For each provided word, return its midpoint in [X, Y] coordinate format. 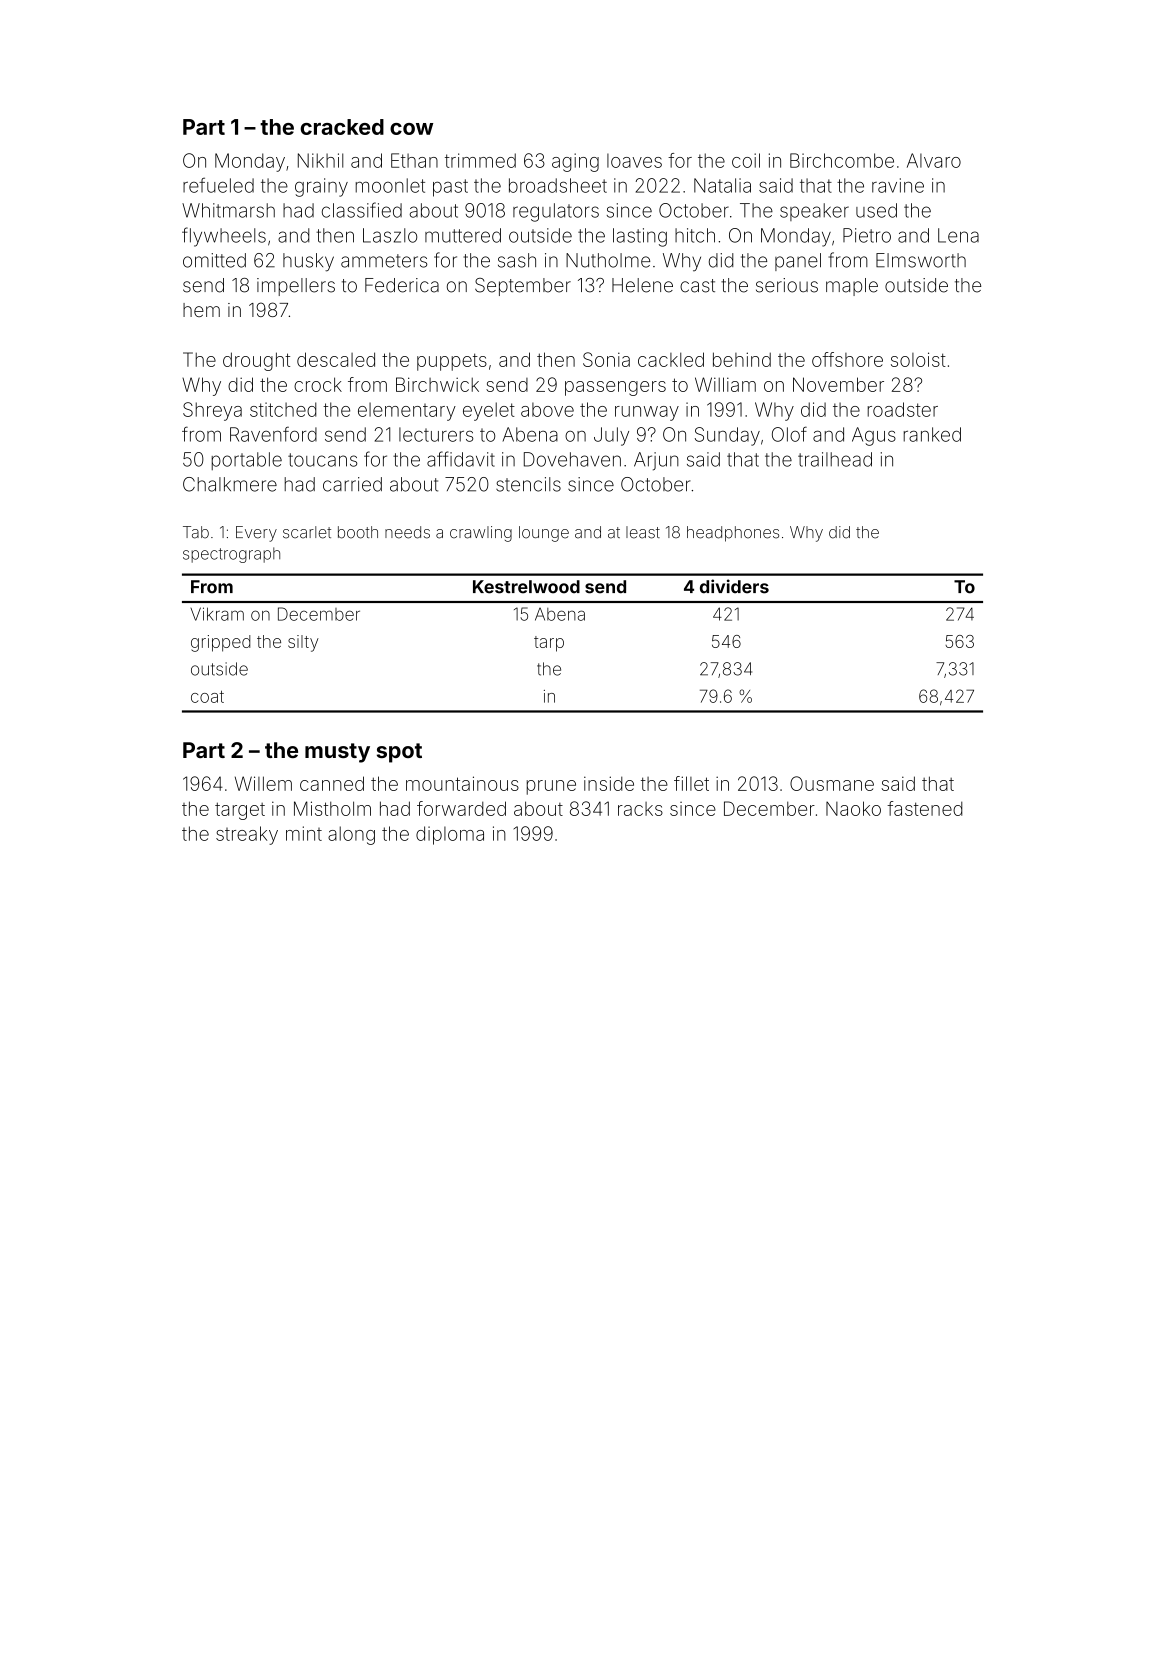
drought [256, 361]
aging [575, 162]
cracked [342, 127]
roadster [903, 409]
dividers [734, 586]
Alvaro [934, 160]
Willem [263, 783]
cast [697, 286]
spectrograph [231, 555]
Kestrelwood [526, 587]
